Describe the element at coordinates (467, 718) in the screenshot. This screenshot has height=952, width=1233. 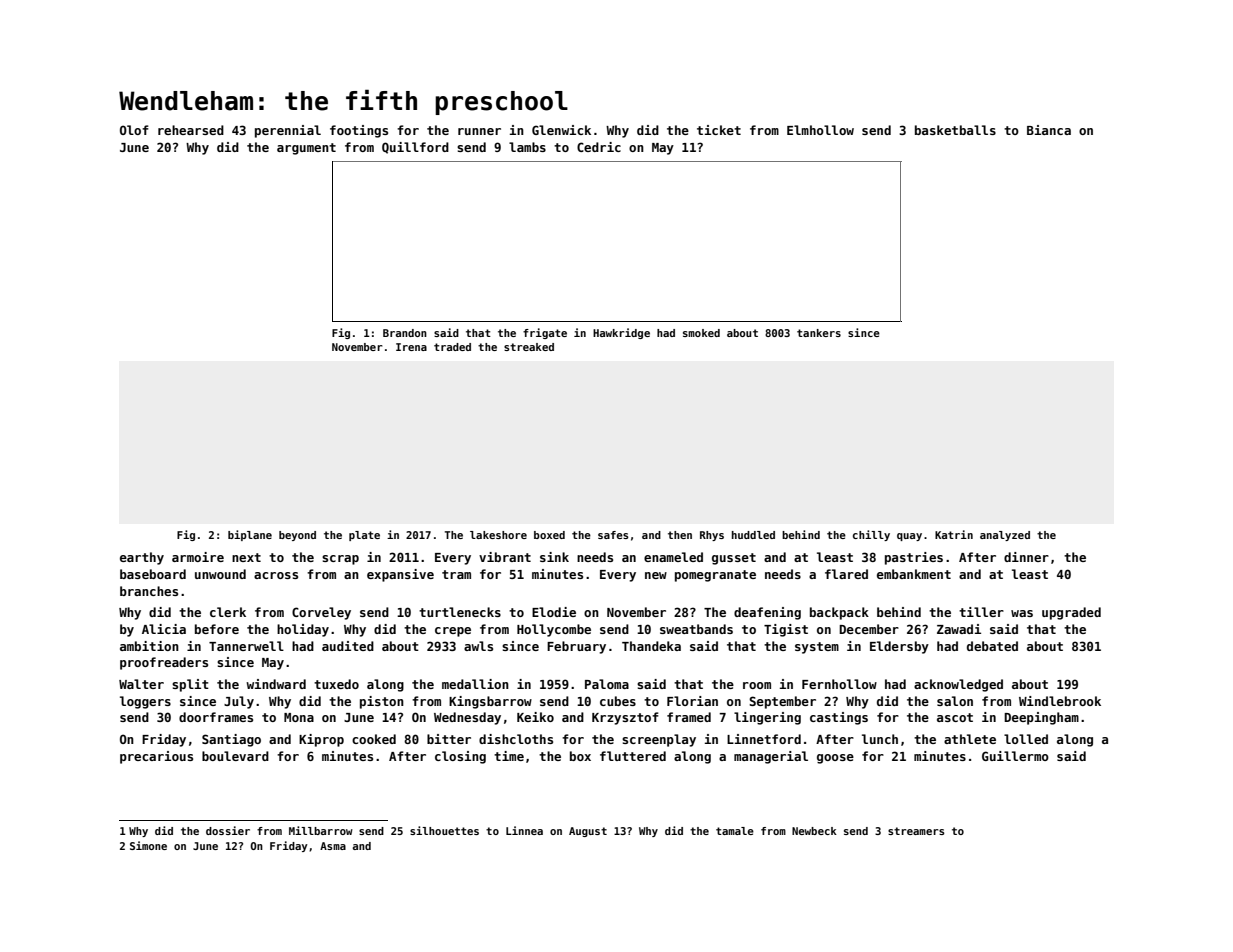
I see `Wednesday` at that location.
